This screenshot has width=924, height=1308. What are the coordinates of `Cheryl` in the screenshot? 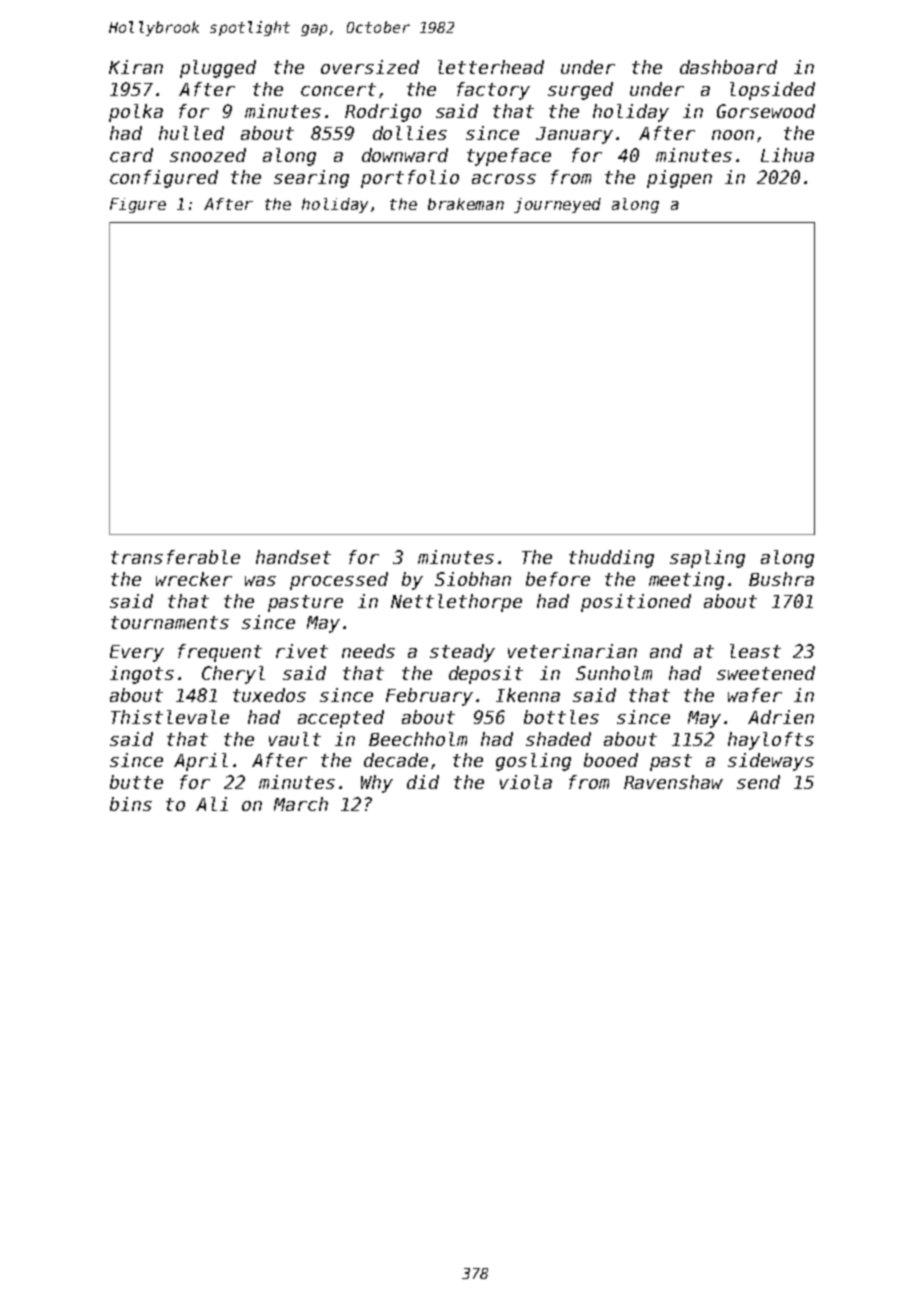 It's located at (233, 675).
